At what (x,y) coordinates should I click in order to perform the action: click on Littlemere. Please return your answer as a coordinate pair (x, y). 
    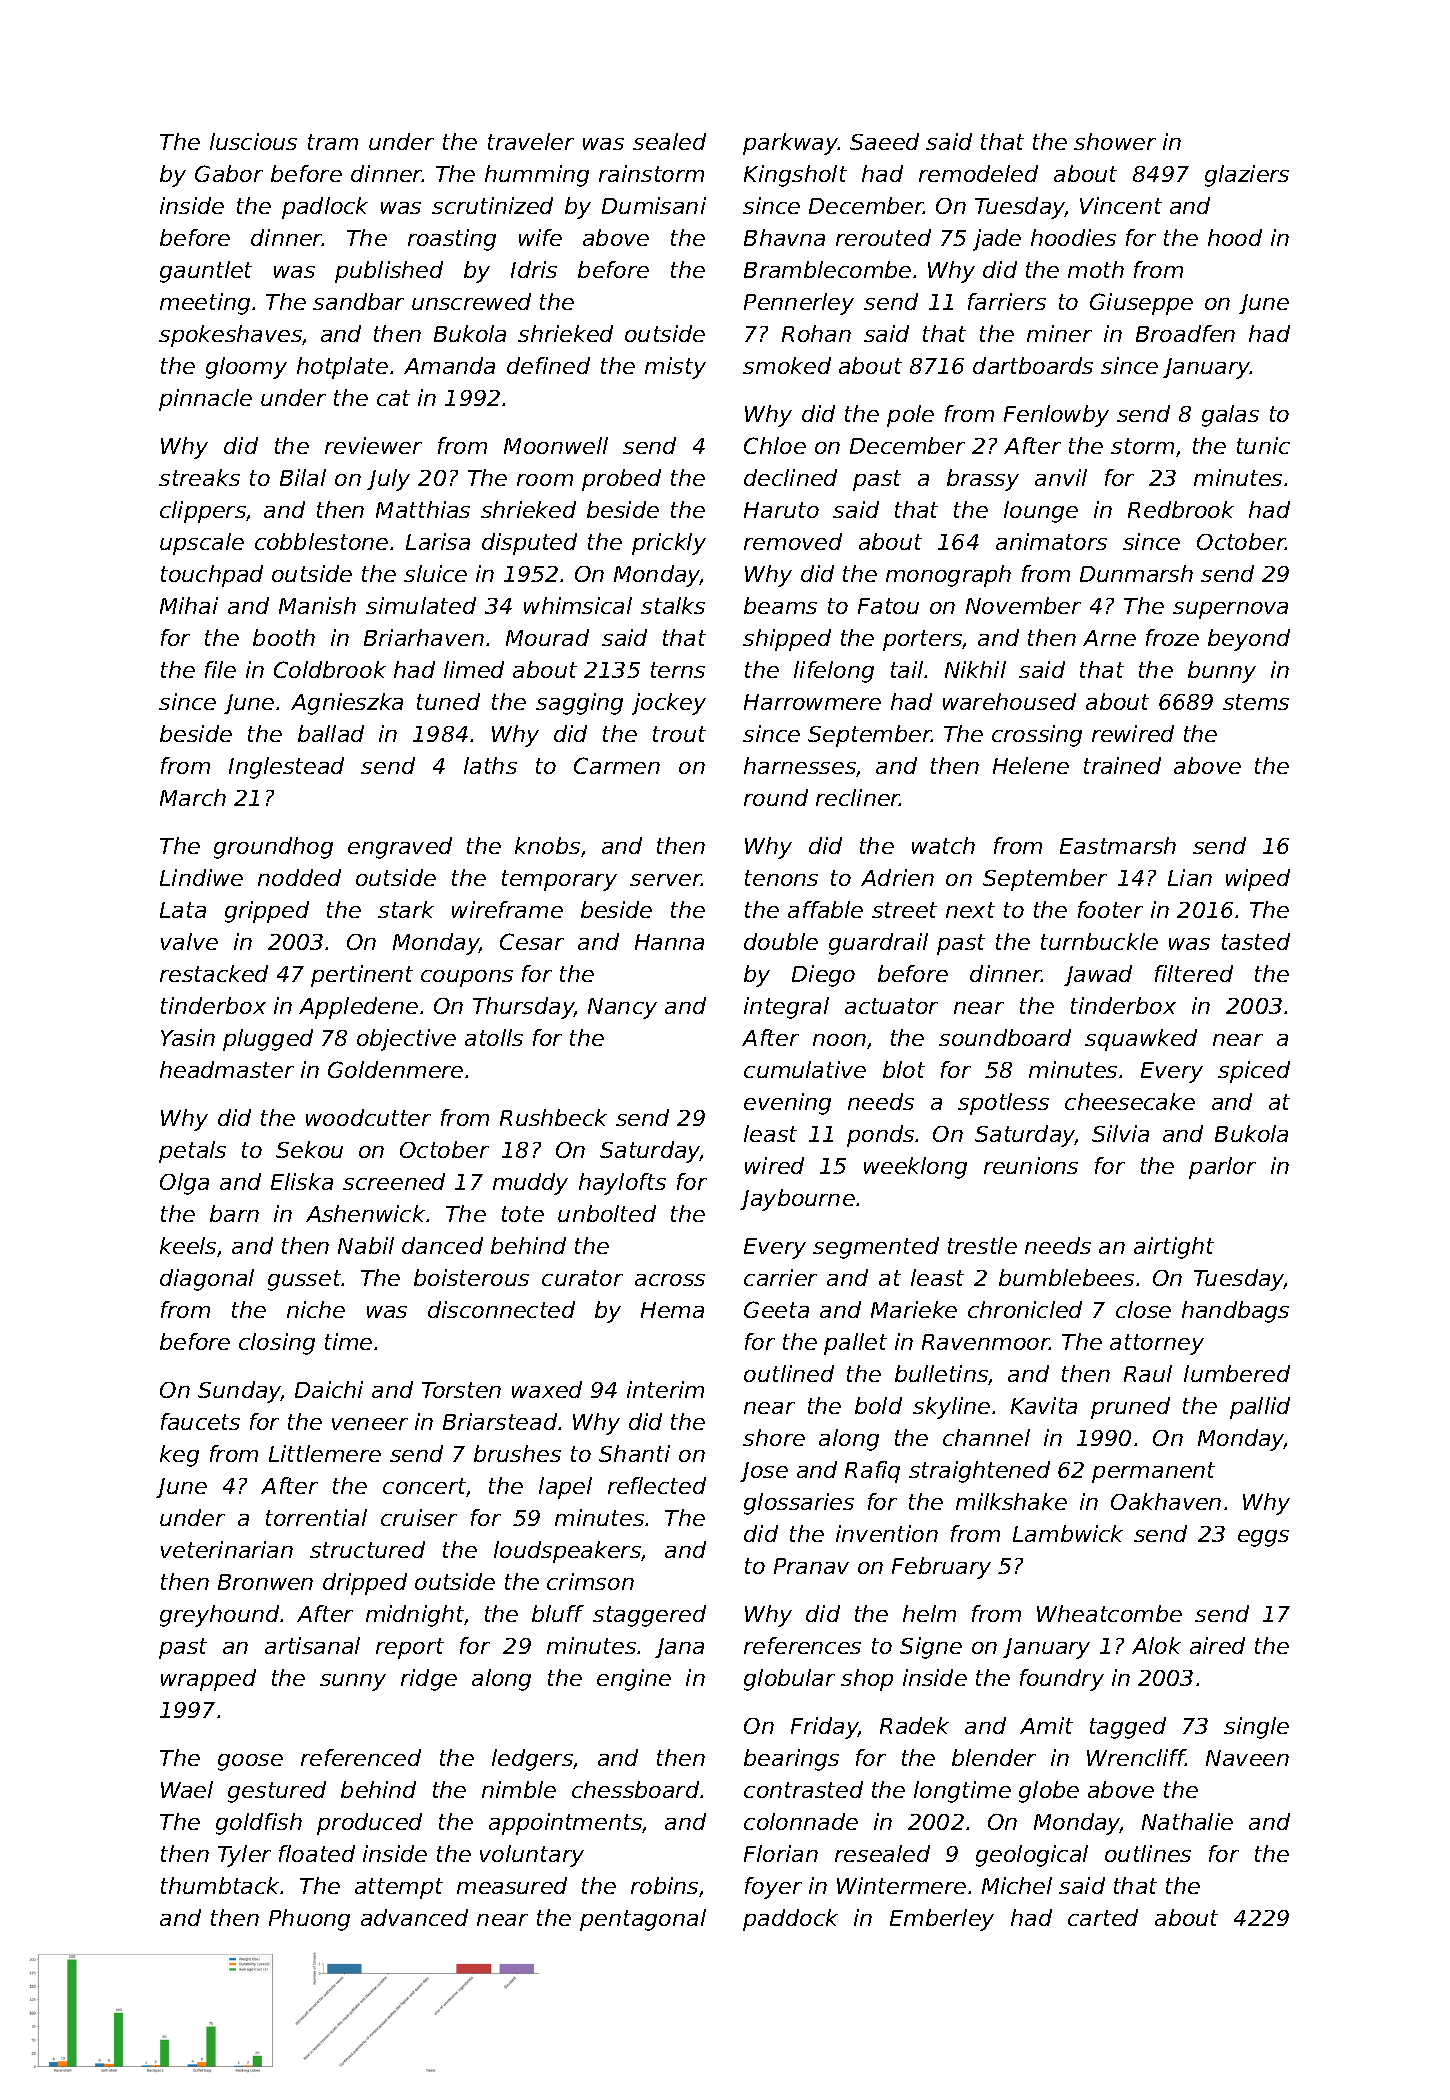
    Looking at the image, I should click on (325, 1453).
